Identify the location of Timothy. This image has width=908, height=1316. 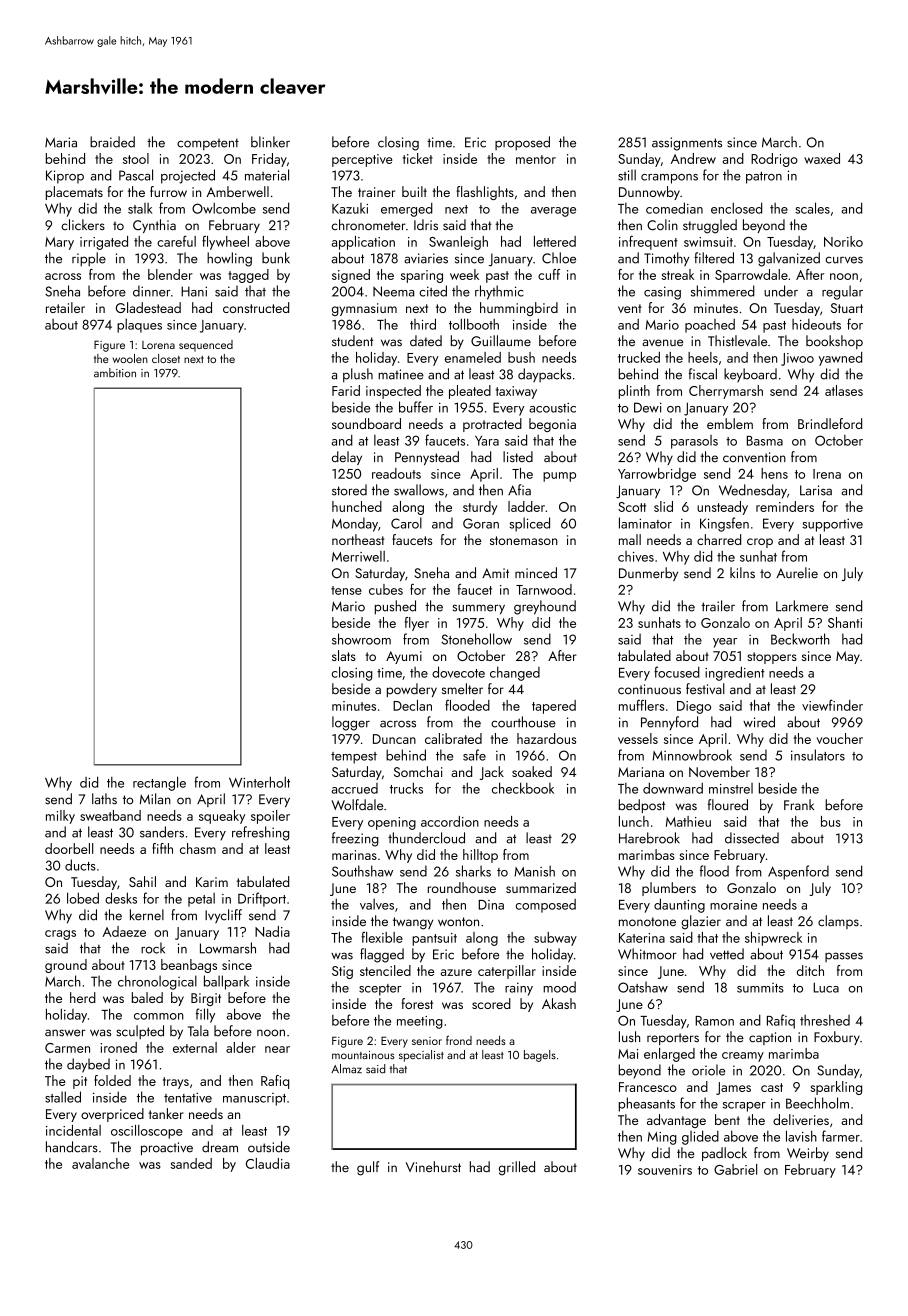
(666, 259).
